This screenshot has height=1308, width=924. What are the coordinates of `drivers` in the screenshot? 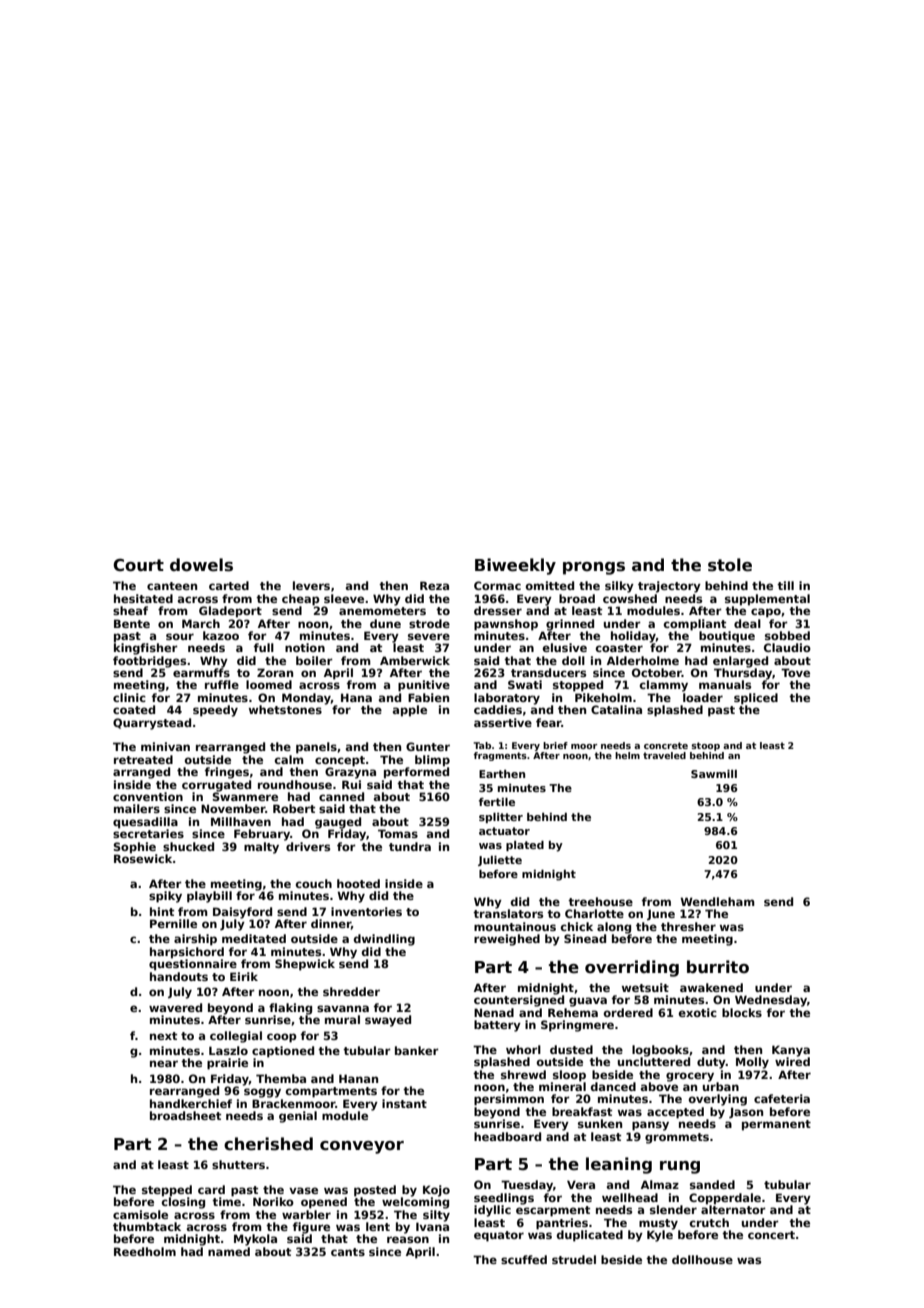 It's located at (308, 846).
